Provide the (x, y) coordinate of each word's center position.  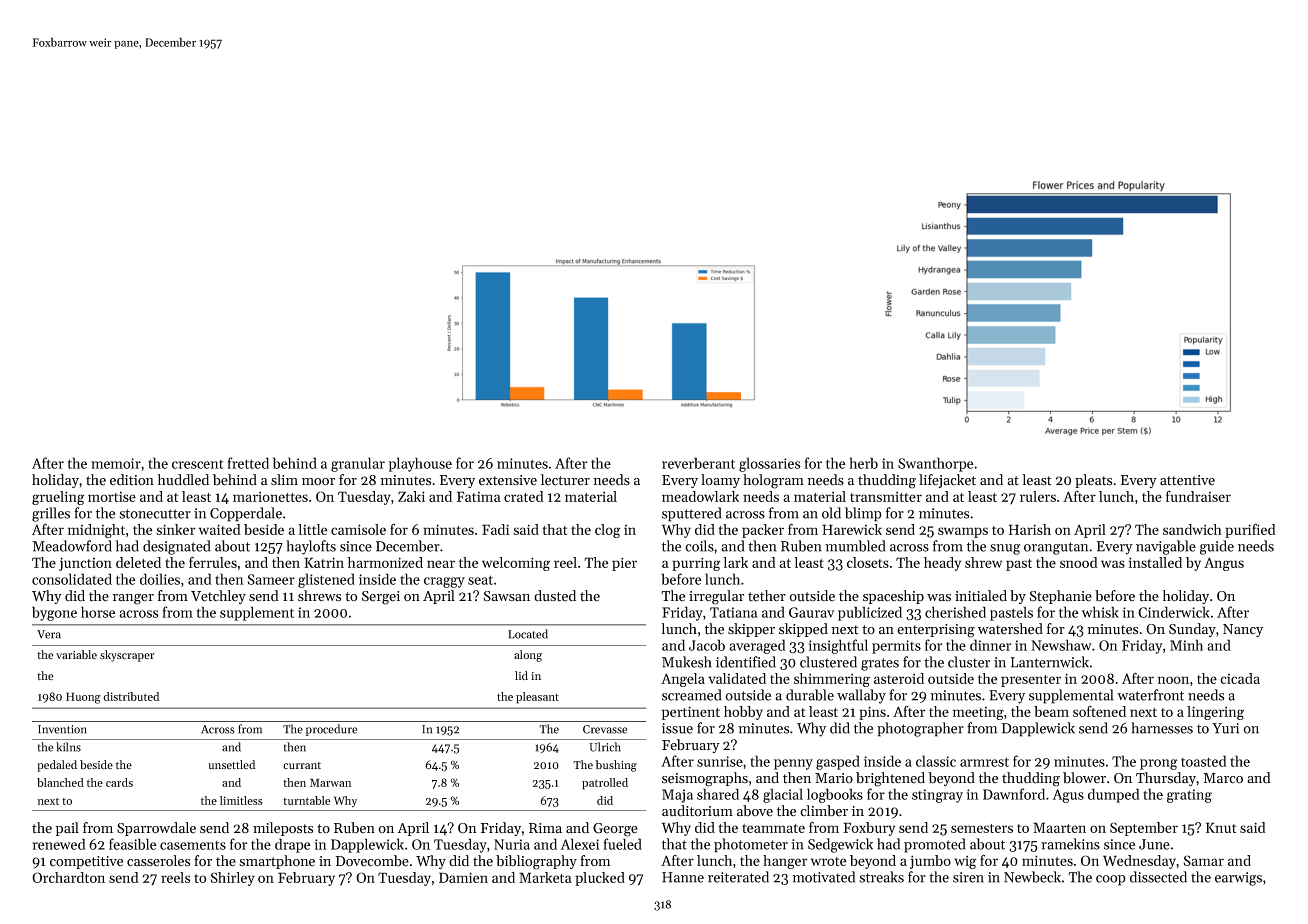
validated (737, 678)
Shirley (233, 879)
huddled (183, 480)
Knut (1221, 827)
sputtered (691, 514)
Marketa (545, 877)
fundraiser (1198, 496)
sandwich (1192, 529)
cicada (1240, 678)
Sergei (381, 598)
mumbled (855, 546)
